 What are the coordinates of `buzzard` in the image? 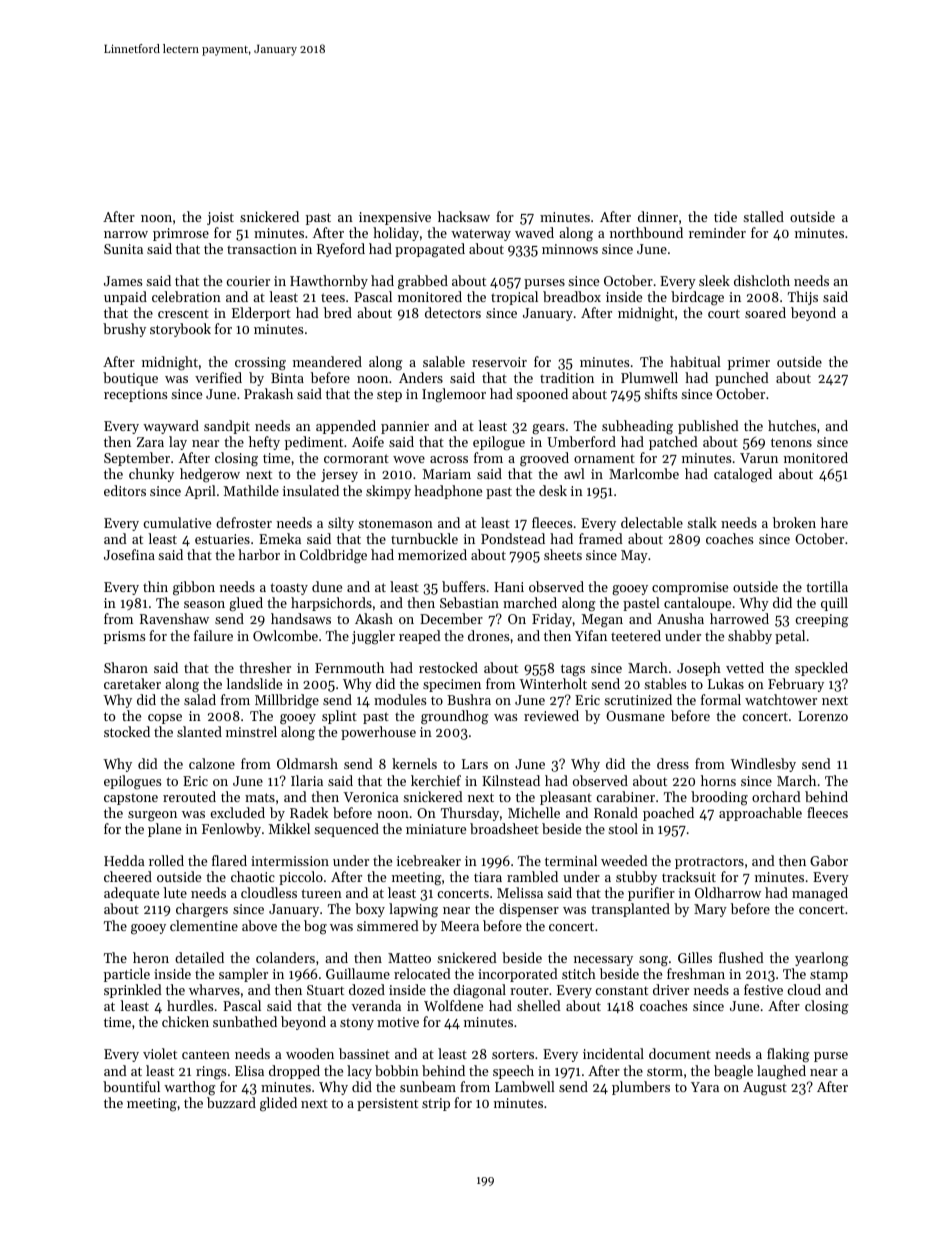 It's located at (231, 1102).
